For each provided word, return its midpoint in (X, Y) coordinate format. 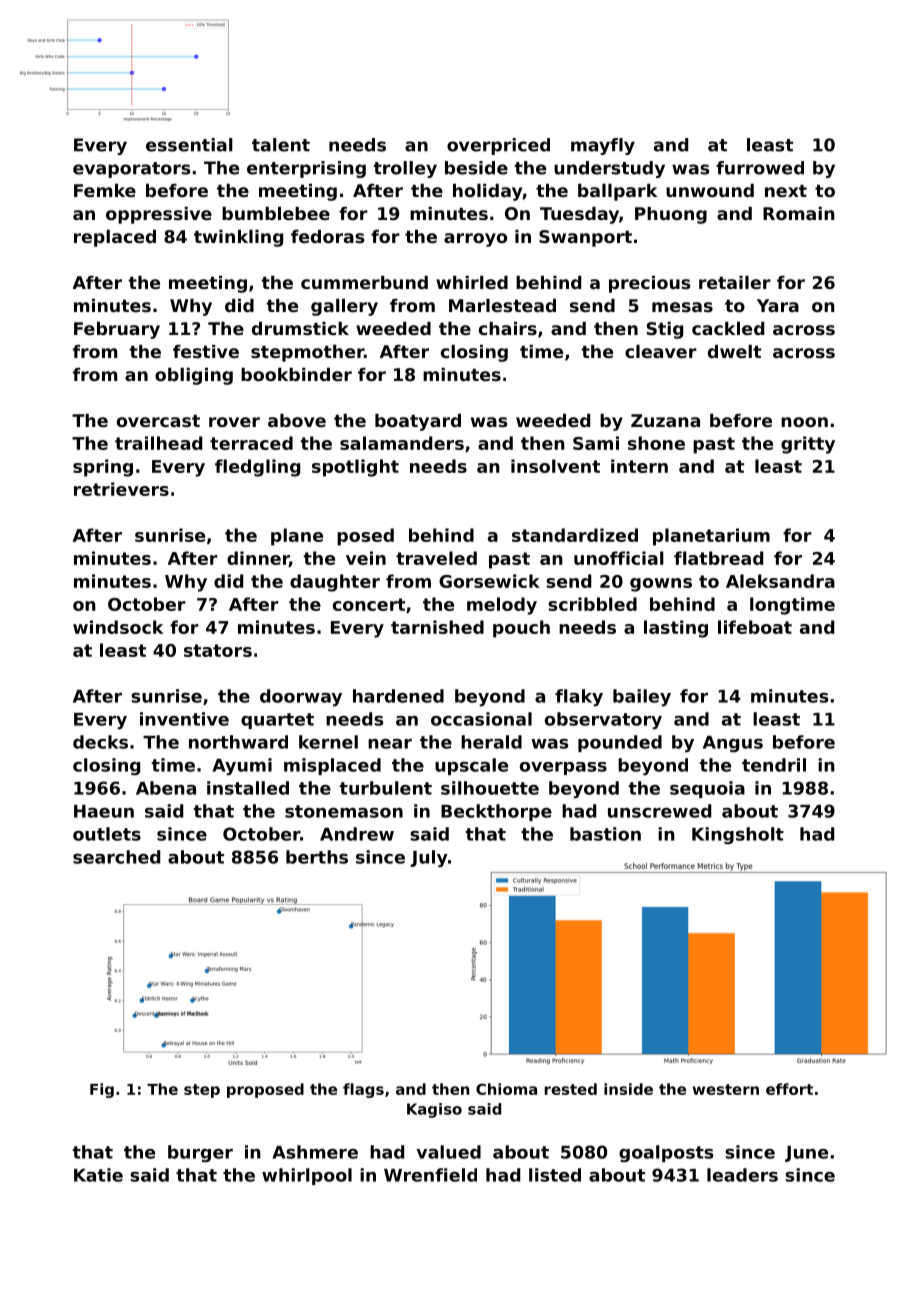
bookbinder (296, 374)
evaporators (131, 170)
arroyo (475, 240)
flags (363, 1090)
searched (116, 857)
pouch (521, 629)
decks (100, 742)
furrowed (760, 168)
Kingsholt (738, 835)
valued (448, 1152)
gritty (808, 445)
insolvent (555, 466)
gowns (661, 585)
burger (200, 1153)
